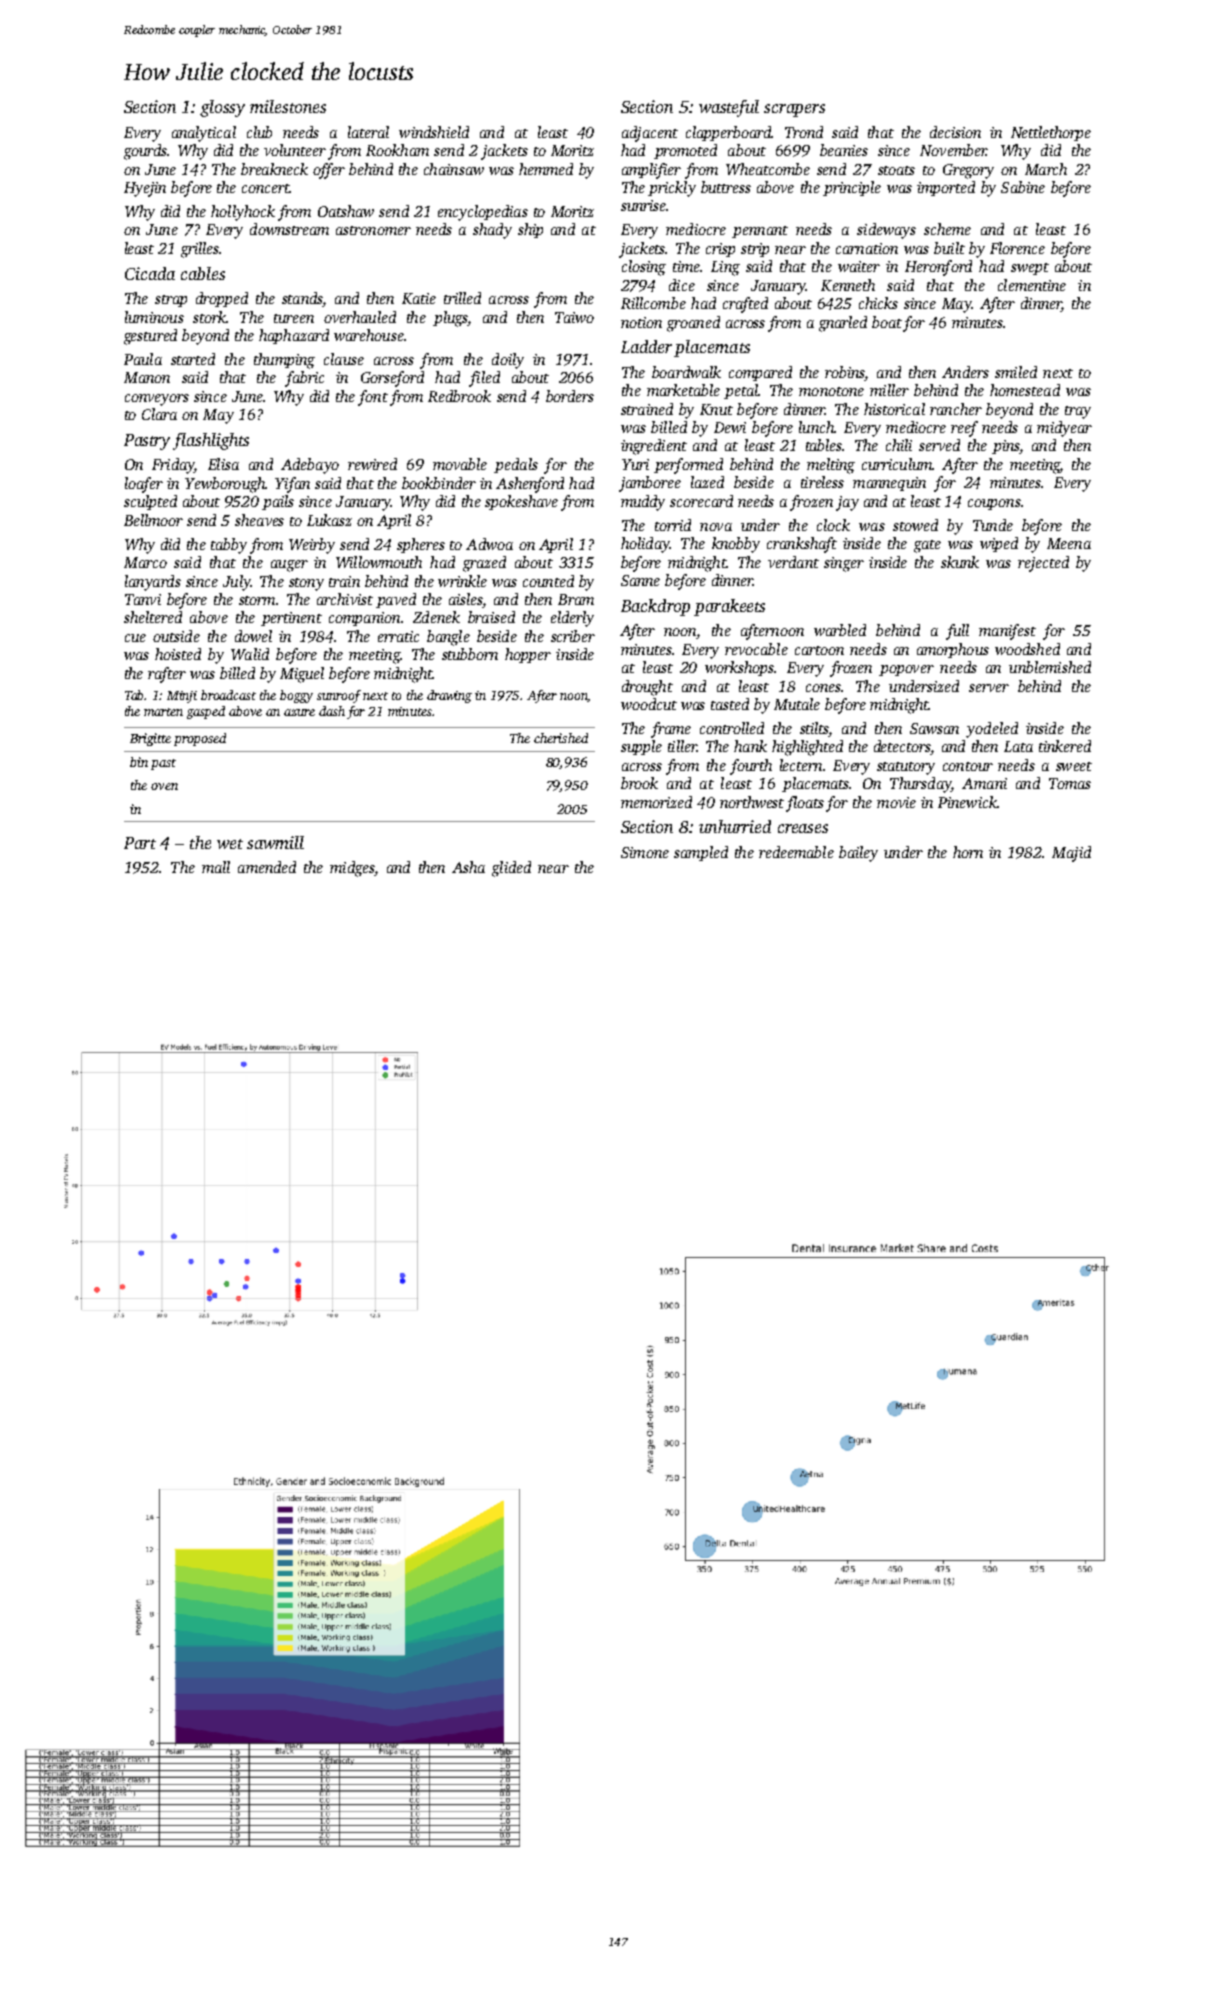 This document has height=2001, width=1215. What do you see at coordinates (145, 152) in the document?
I see `gourds` at bounding box center [145, 152].
